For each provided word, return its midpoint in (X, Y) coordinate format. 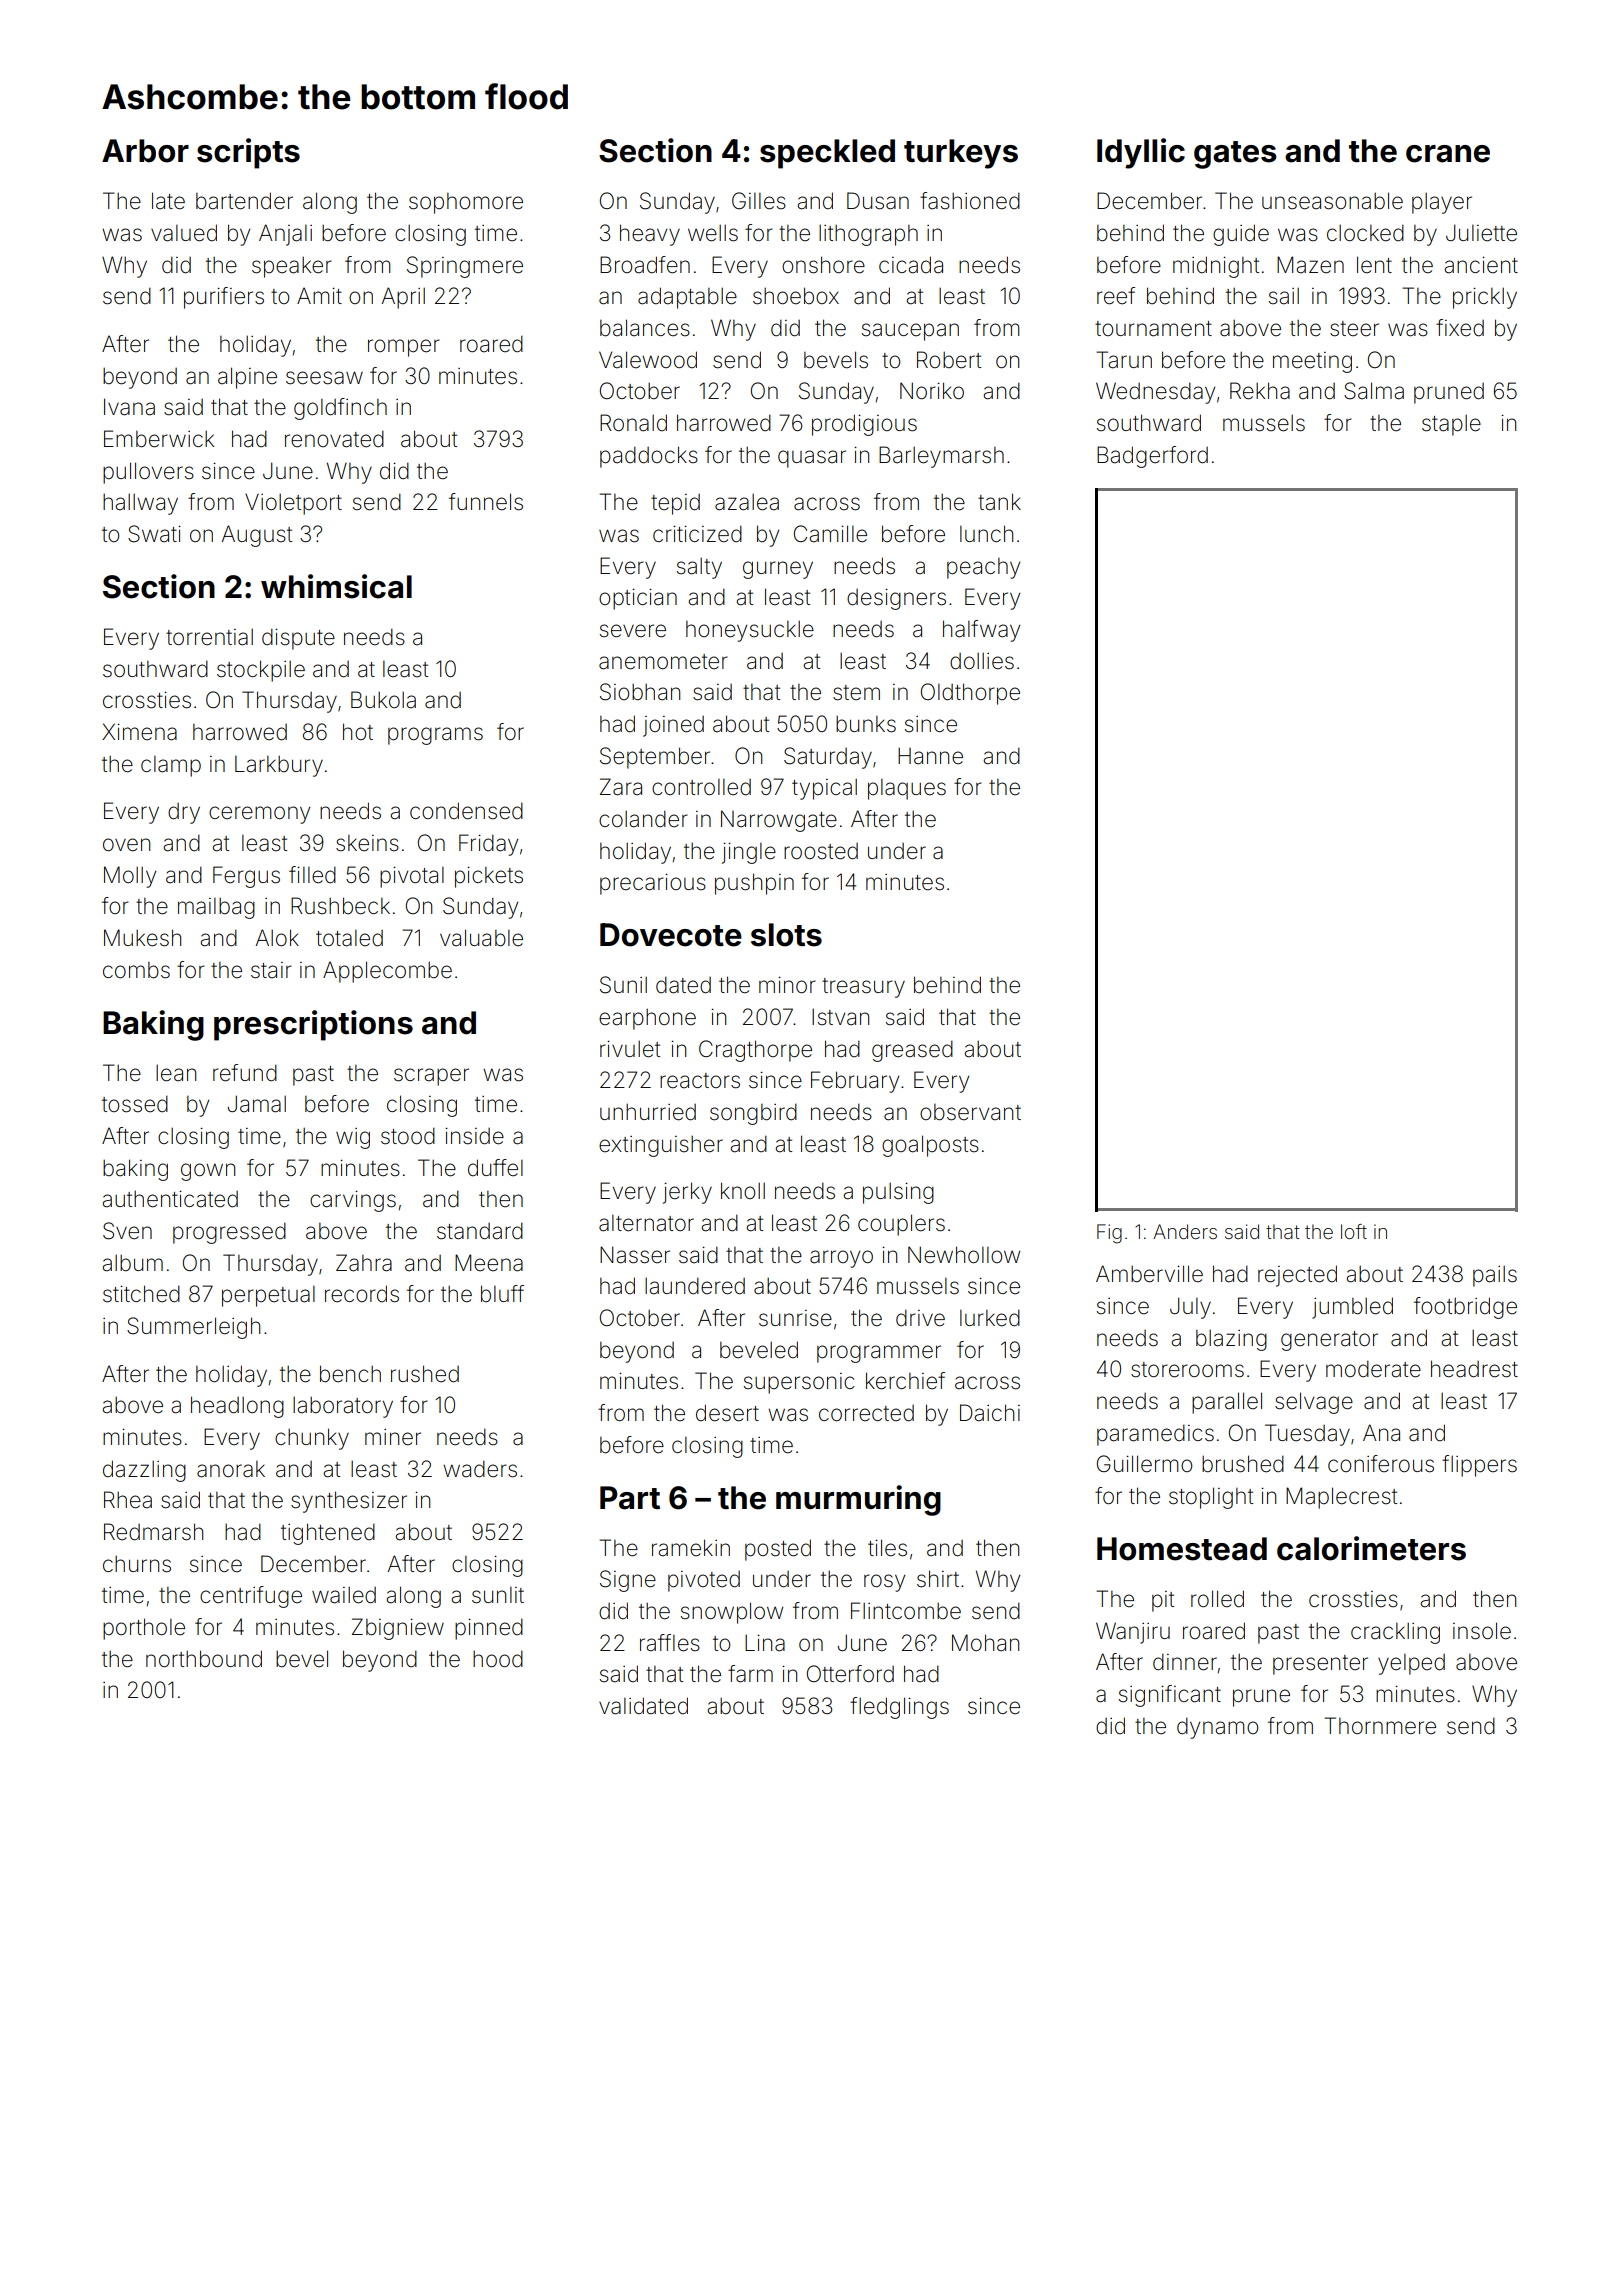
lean (176, 1073)
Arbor (145, 151)
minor (787, 985)
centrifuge (251, 1597)
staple (1451, 425)
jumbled (1352, 1308)
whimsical (336, 586)
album (132, 1263)
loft (1354, 1231)
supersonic (799, 1383)
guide (1241, 235)
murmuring (858, 1500)
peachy (983, 568)
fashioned (970, 201)
